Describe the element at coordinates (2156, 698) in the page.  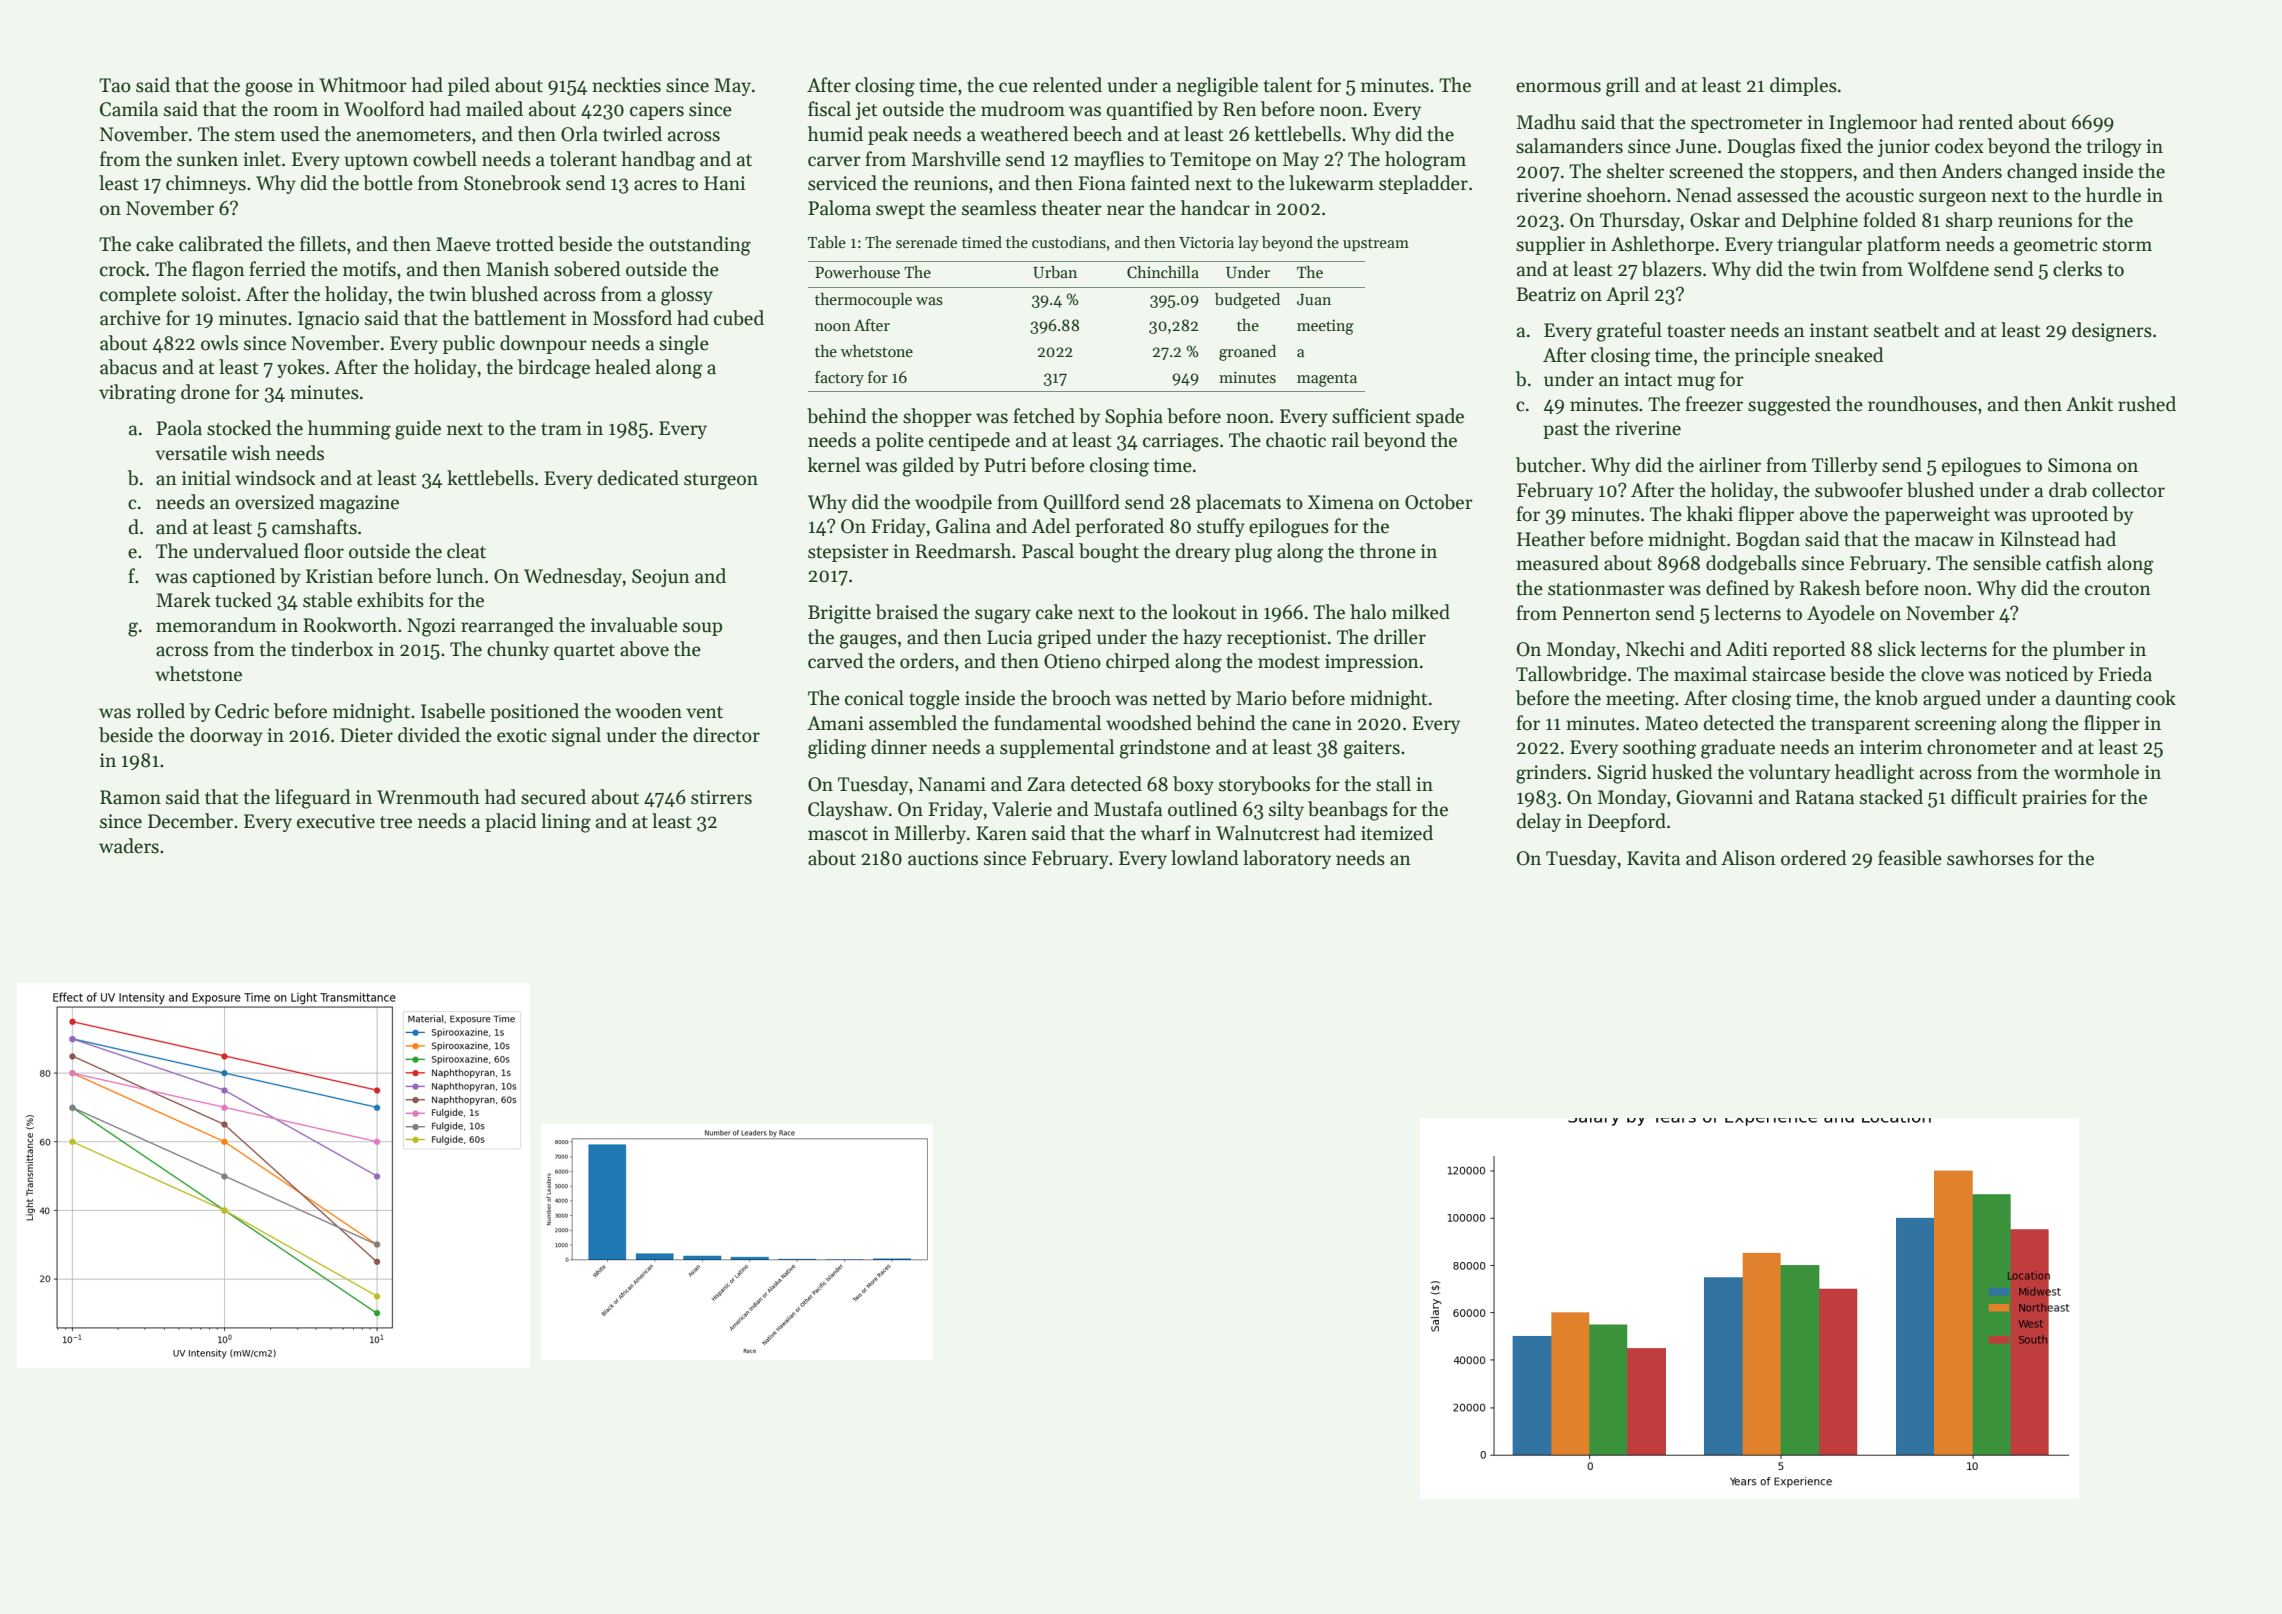
I see `cook` at that location.
